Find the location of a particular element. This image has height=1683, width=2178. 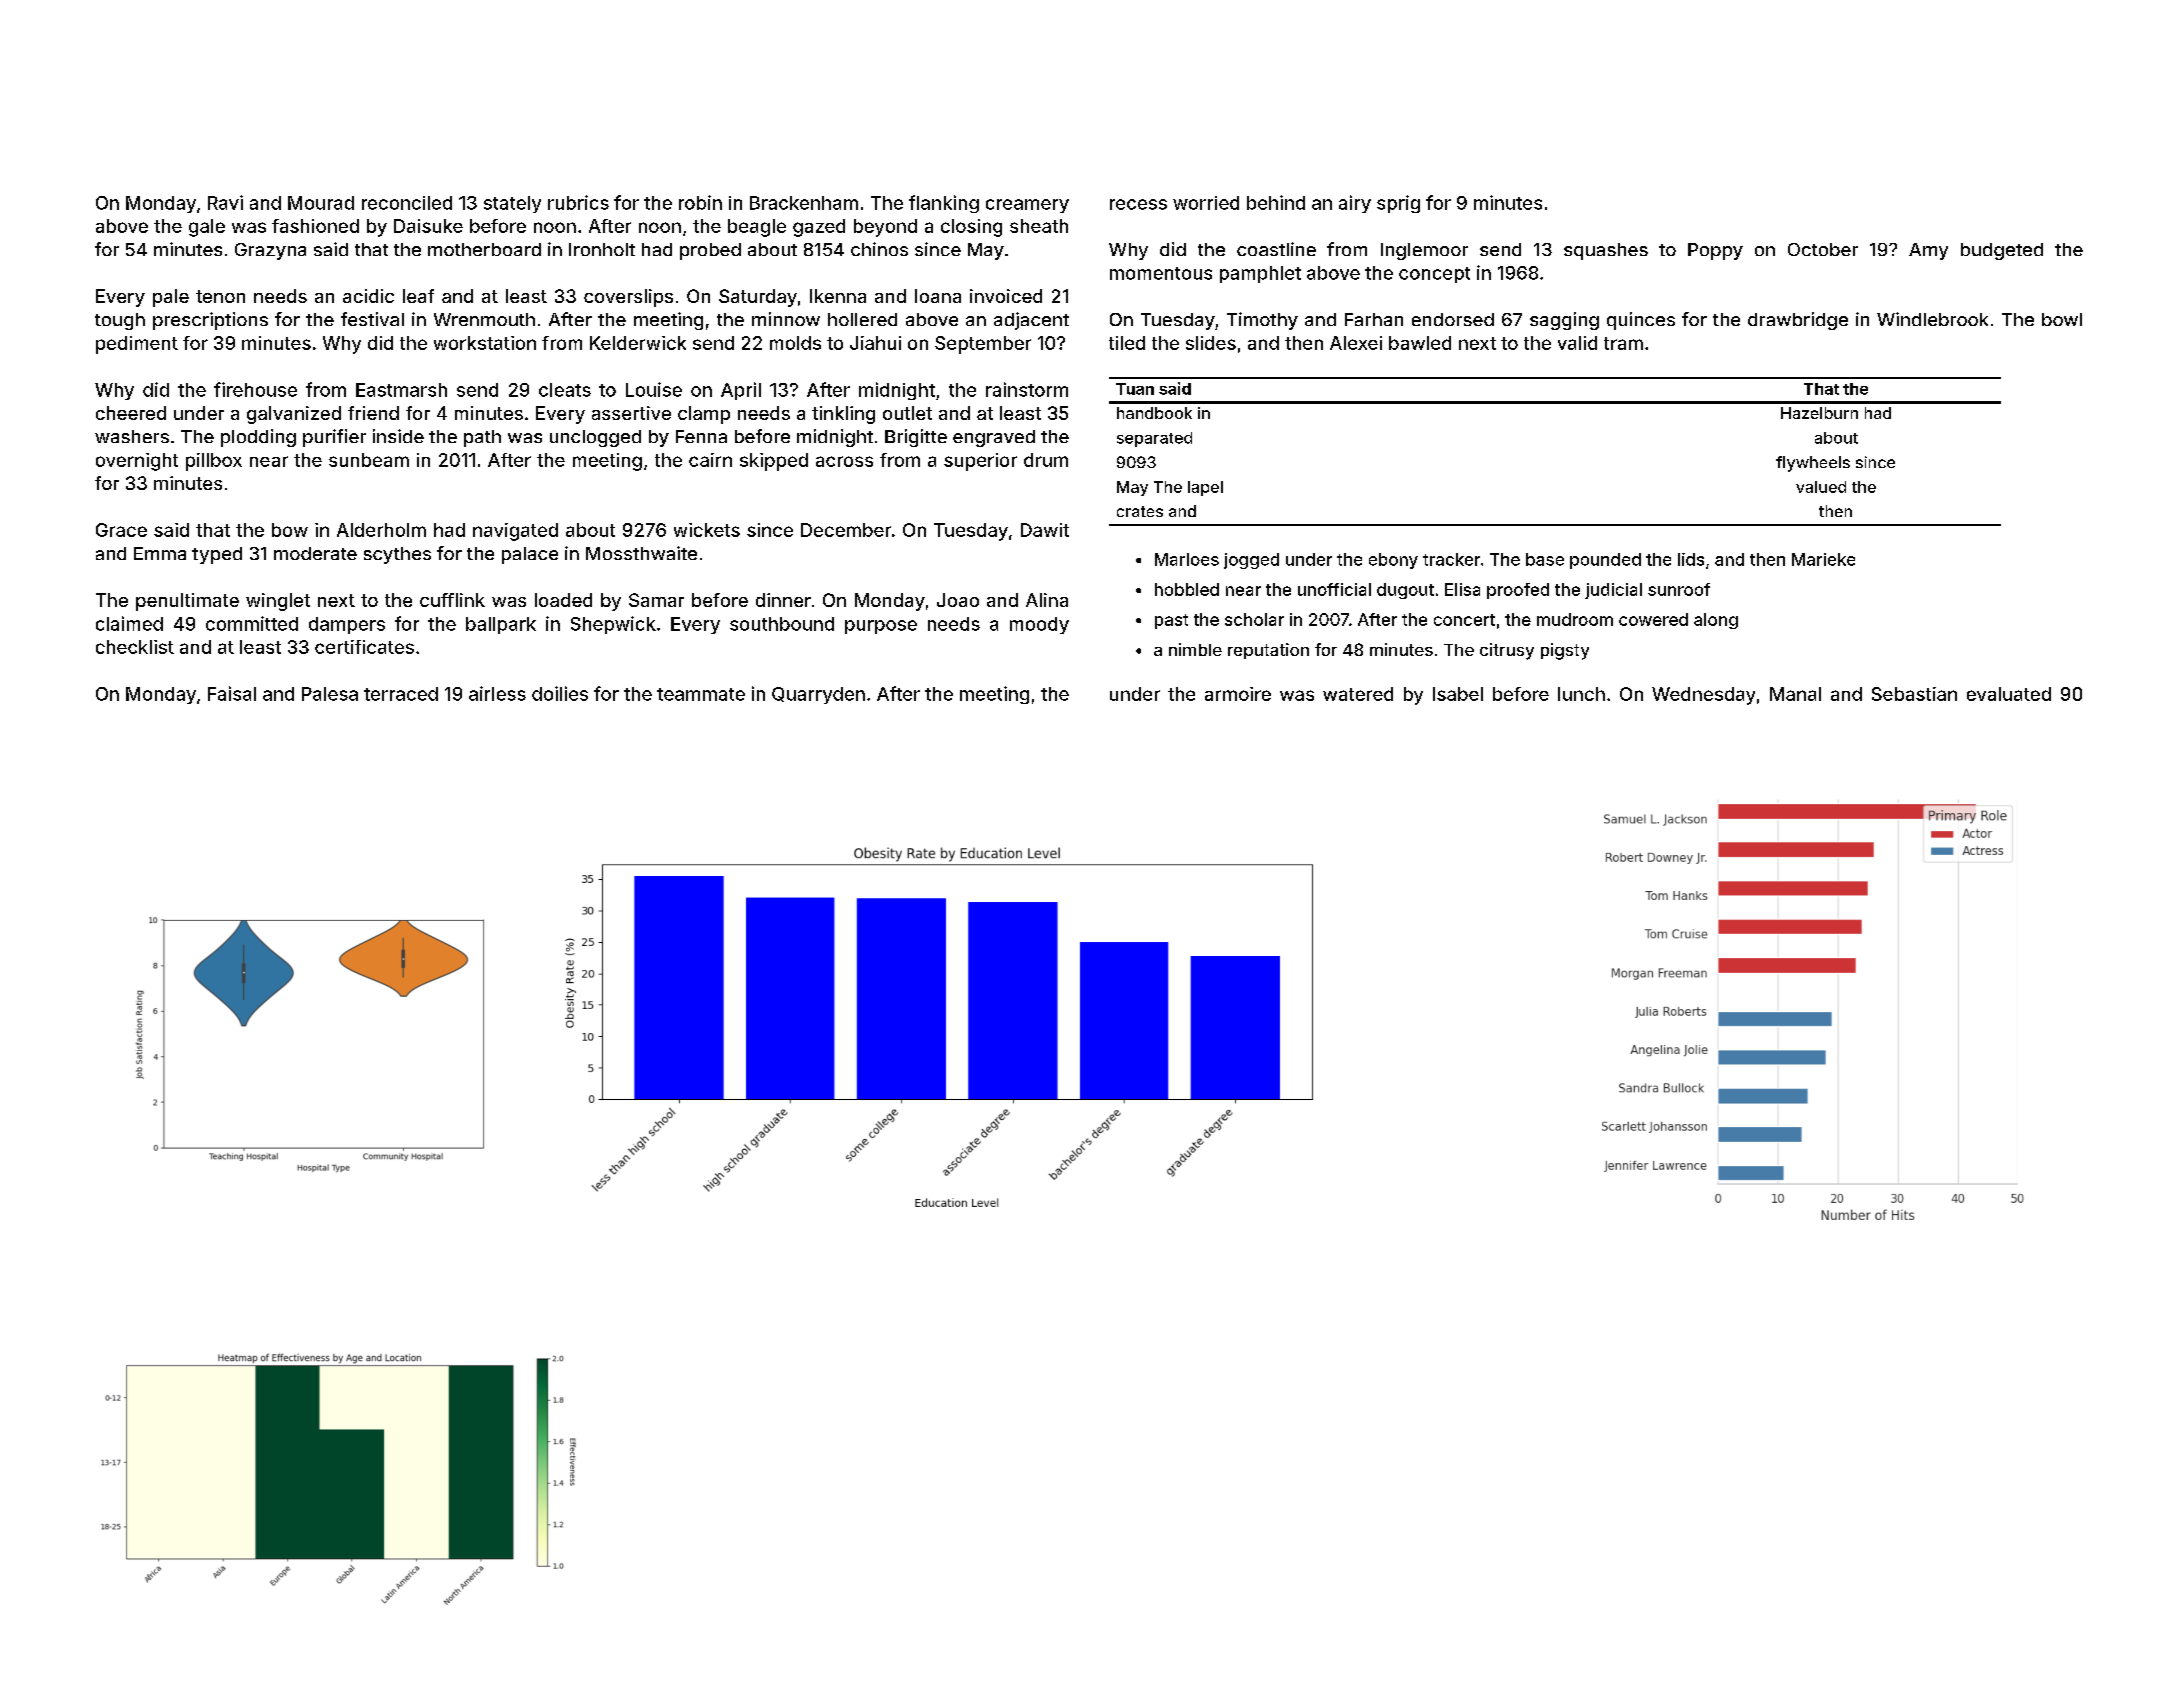

rainstorm is located at coordinates (1027, 389).
